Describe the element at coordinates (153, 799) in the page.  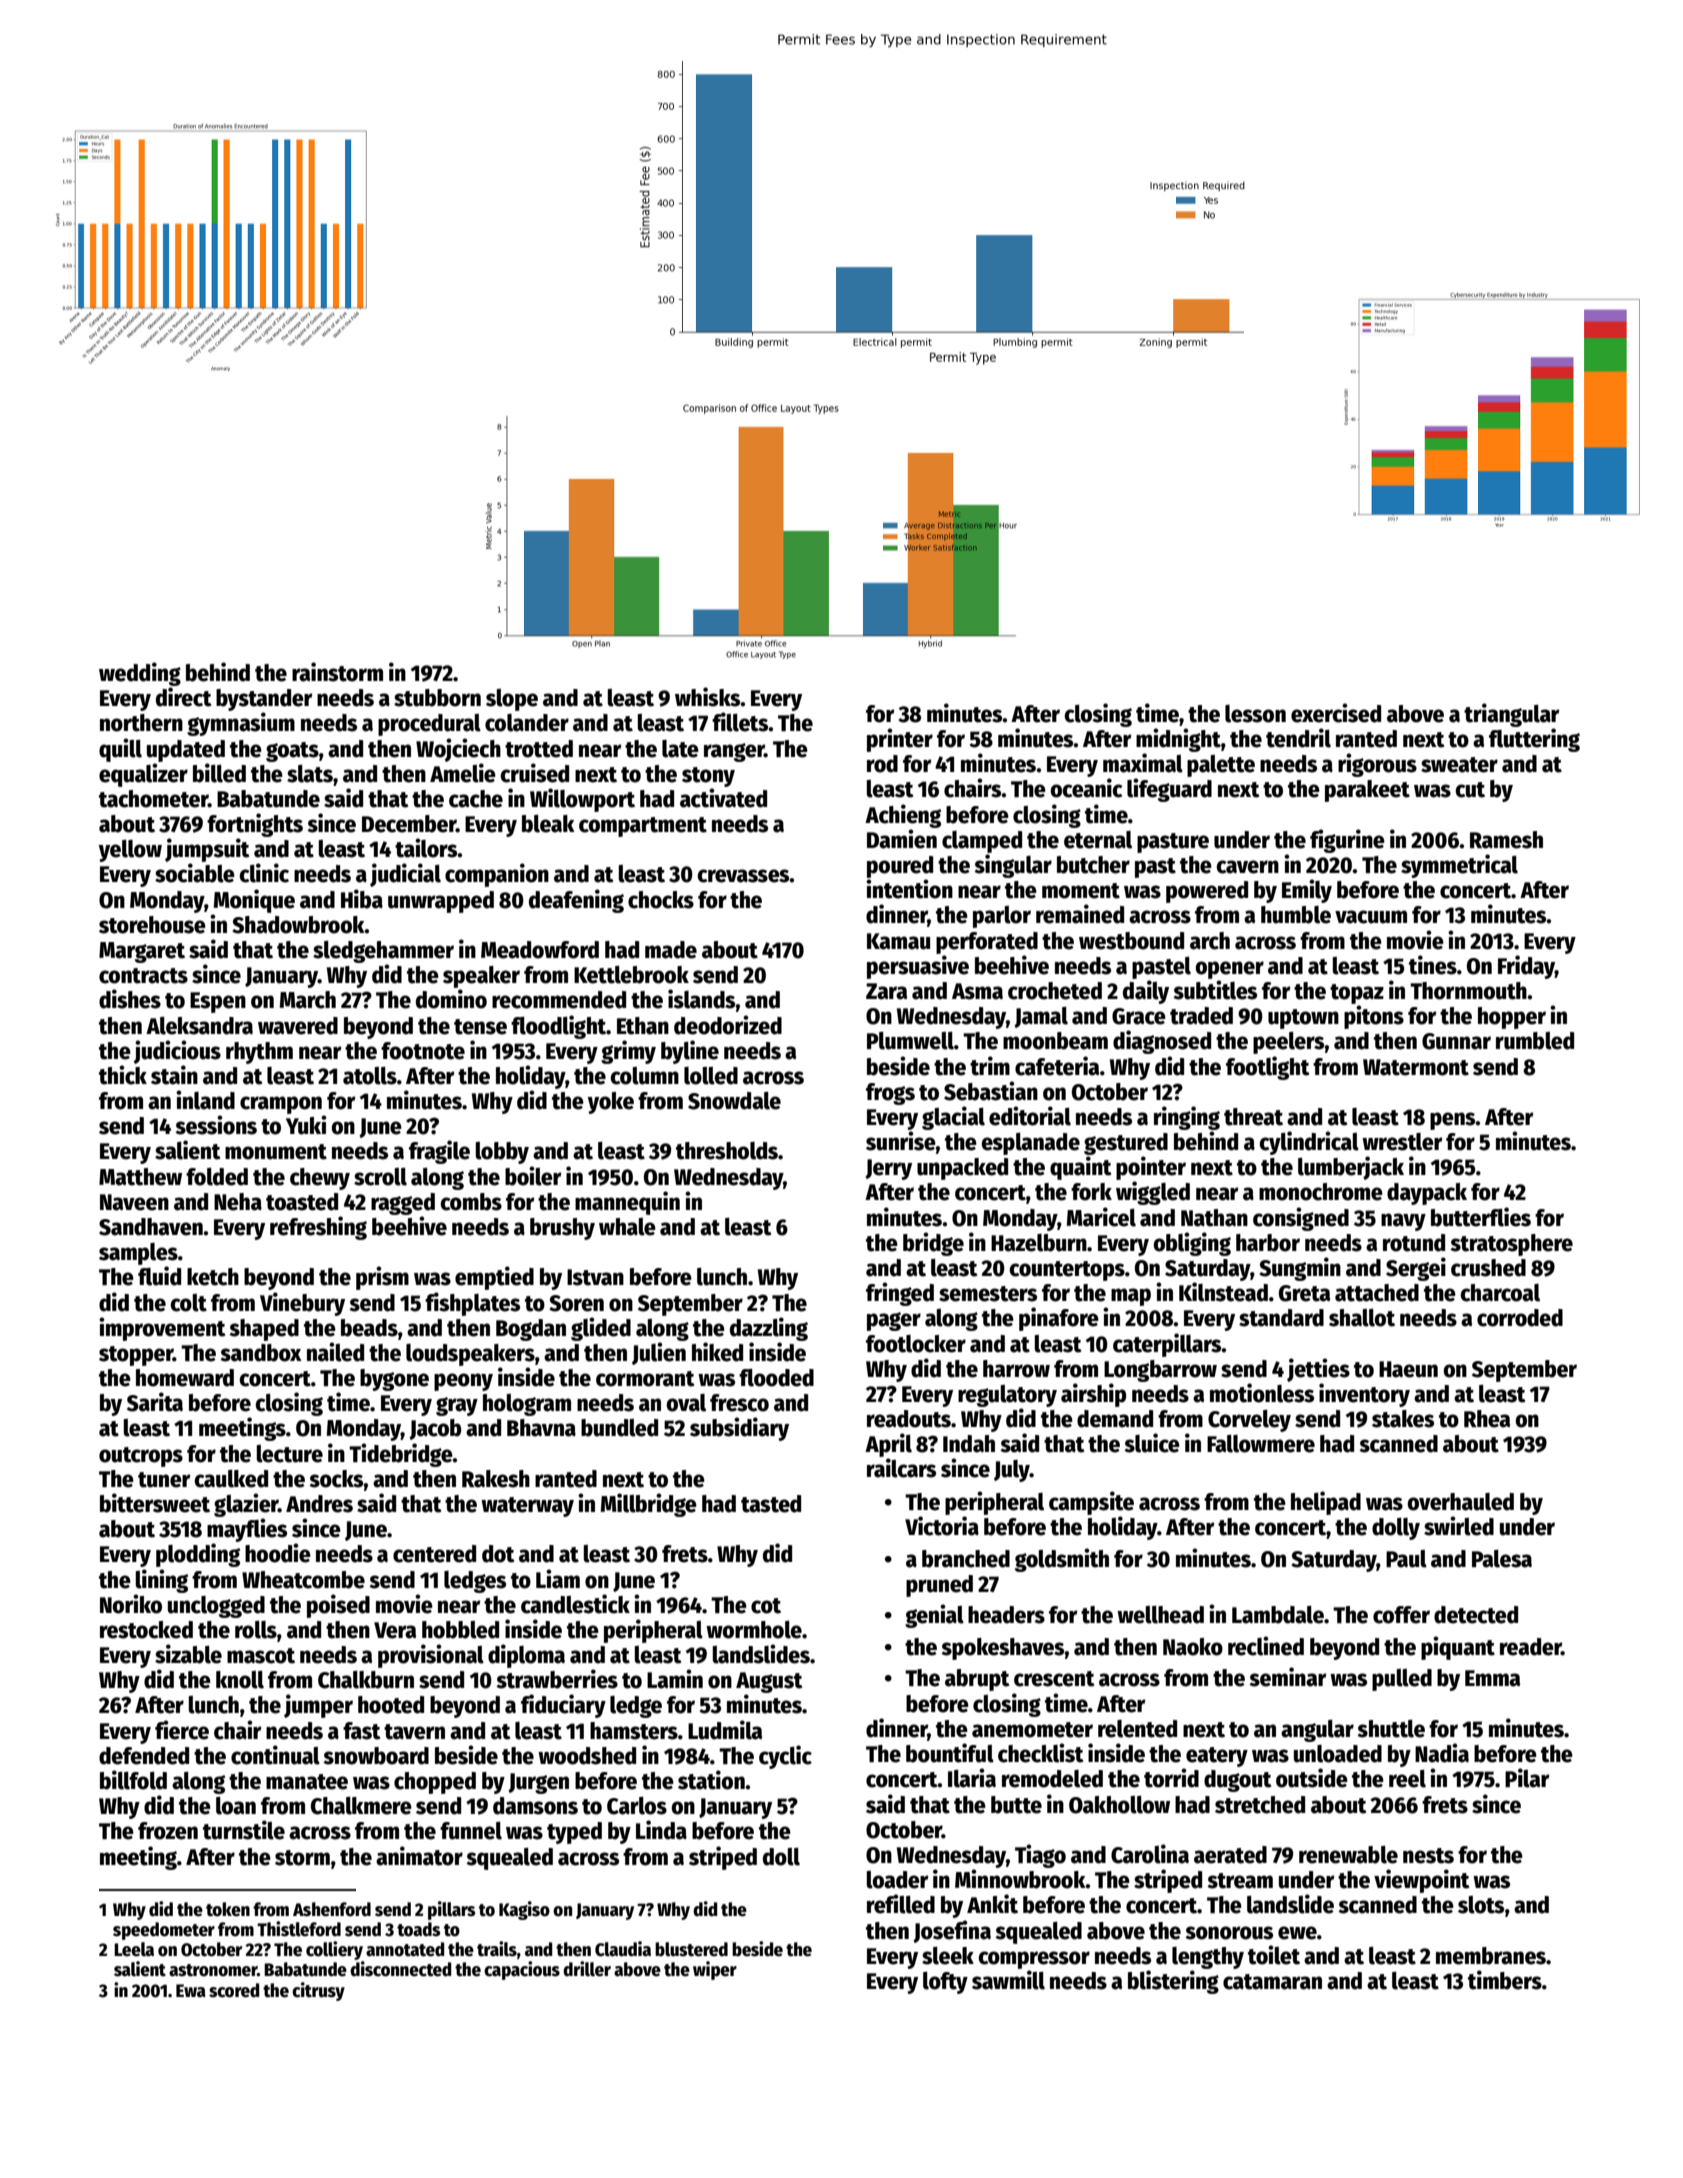
I see `tachometer` at that location.
